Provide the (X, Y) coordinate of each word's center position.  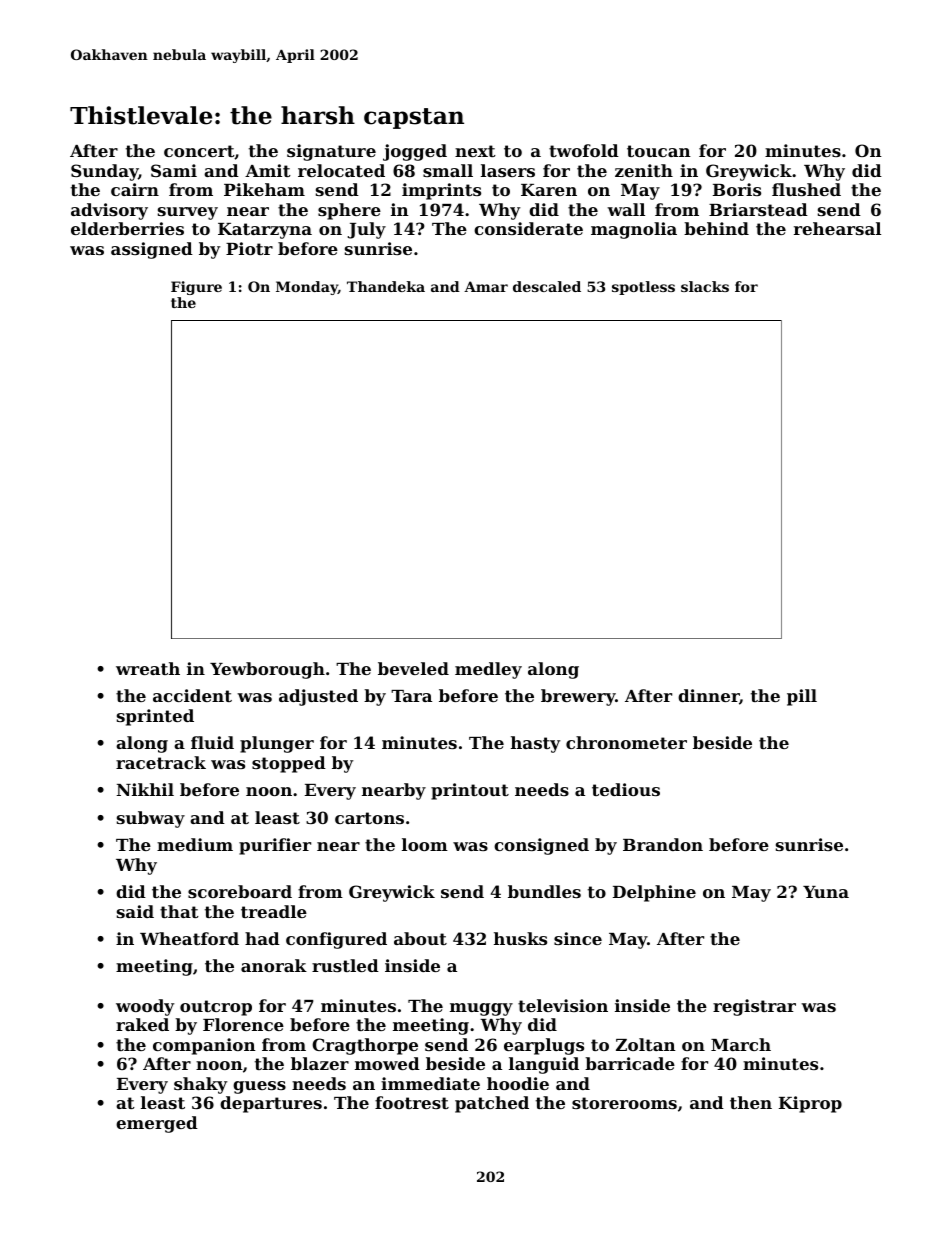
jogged (415, 152)
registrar (754, 1007)
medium (195, 844)
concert (199, 152)
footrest (412, 1102)
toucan (659, 151)
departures (271, 1104)
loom (425, 844)
